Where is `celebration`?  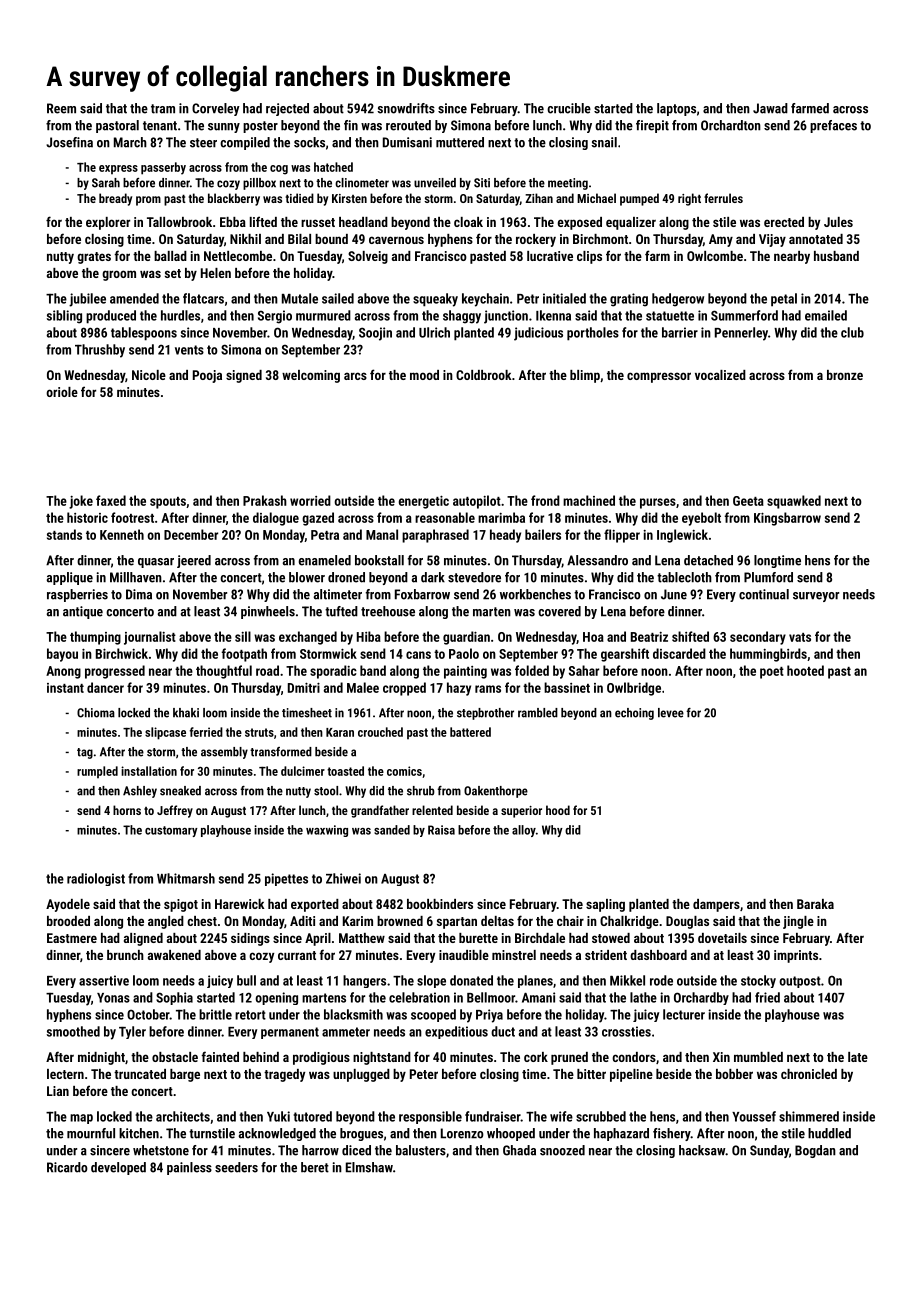
celebration is located at coordinates (419, 997).
